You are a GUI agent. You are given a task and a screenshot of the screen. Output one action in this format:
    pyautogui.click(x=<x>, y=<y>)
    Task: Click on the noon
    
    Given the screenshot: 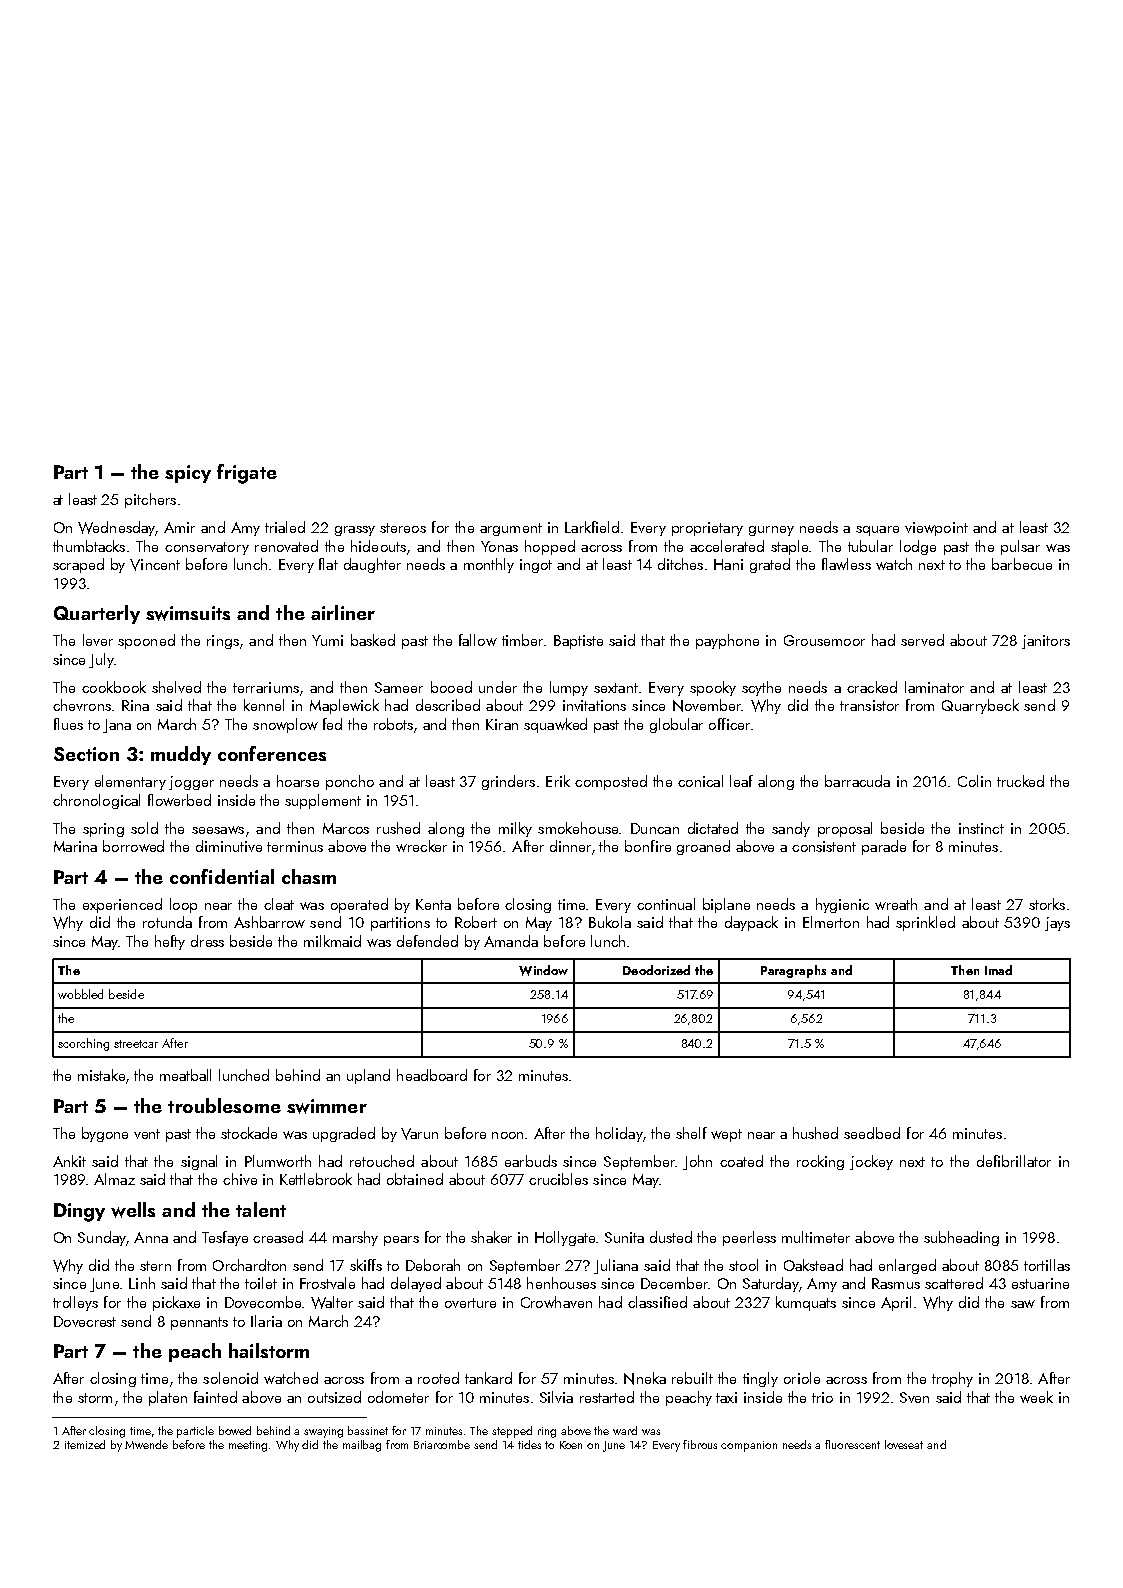 What is the action you would take?
    pyautogui.click(x=507, y=1135)
